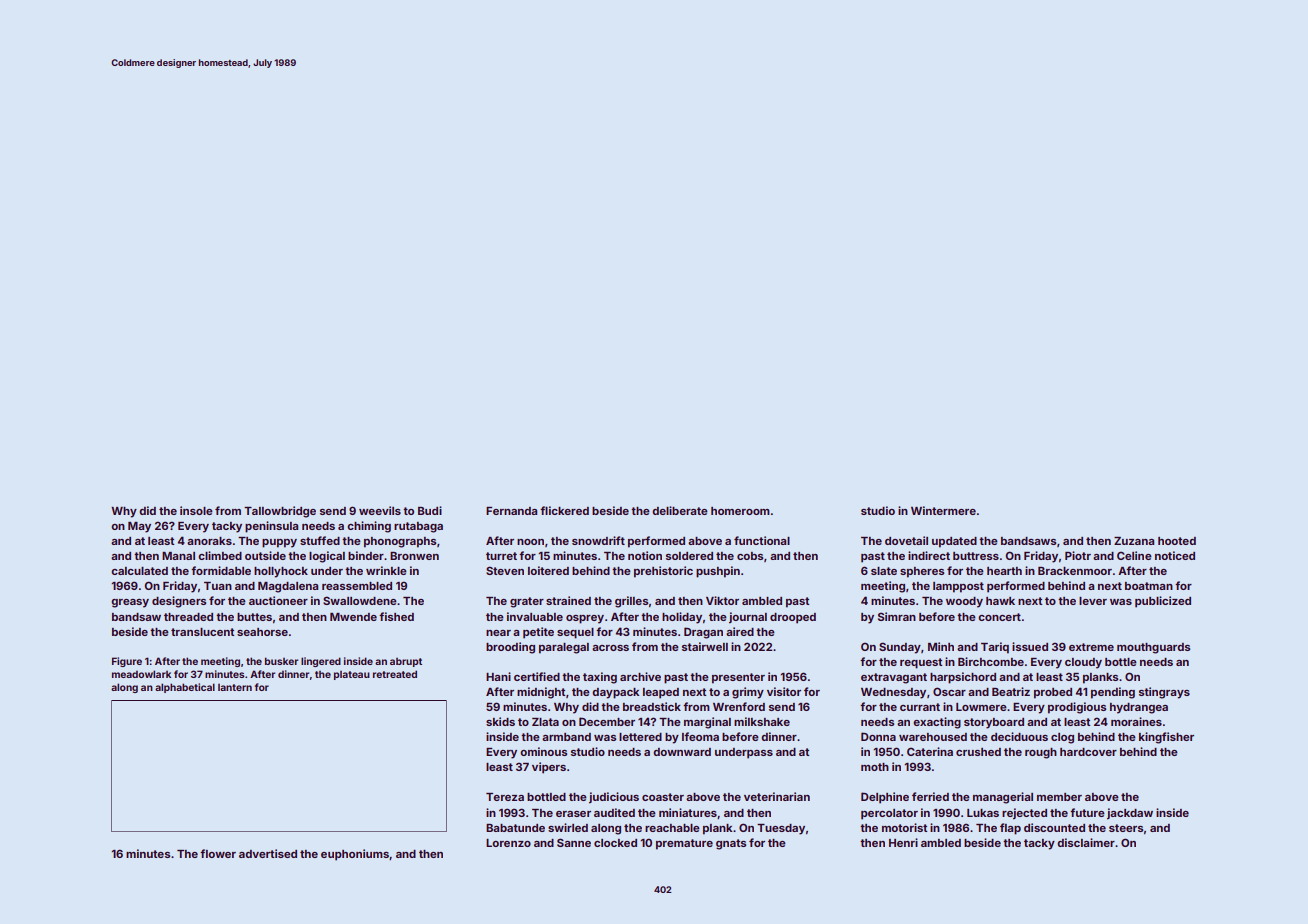 The height and width of the image is (924, 1308). What do you see at coordinates (707, 723) in the image?
I see `marginal` at bounding box center [707, 723].
